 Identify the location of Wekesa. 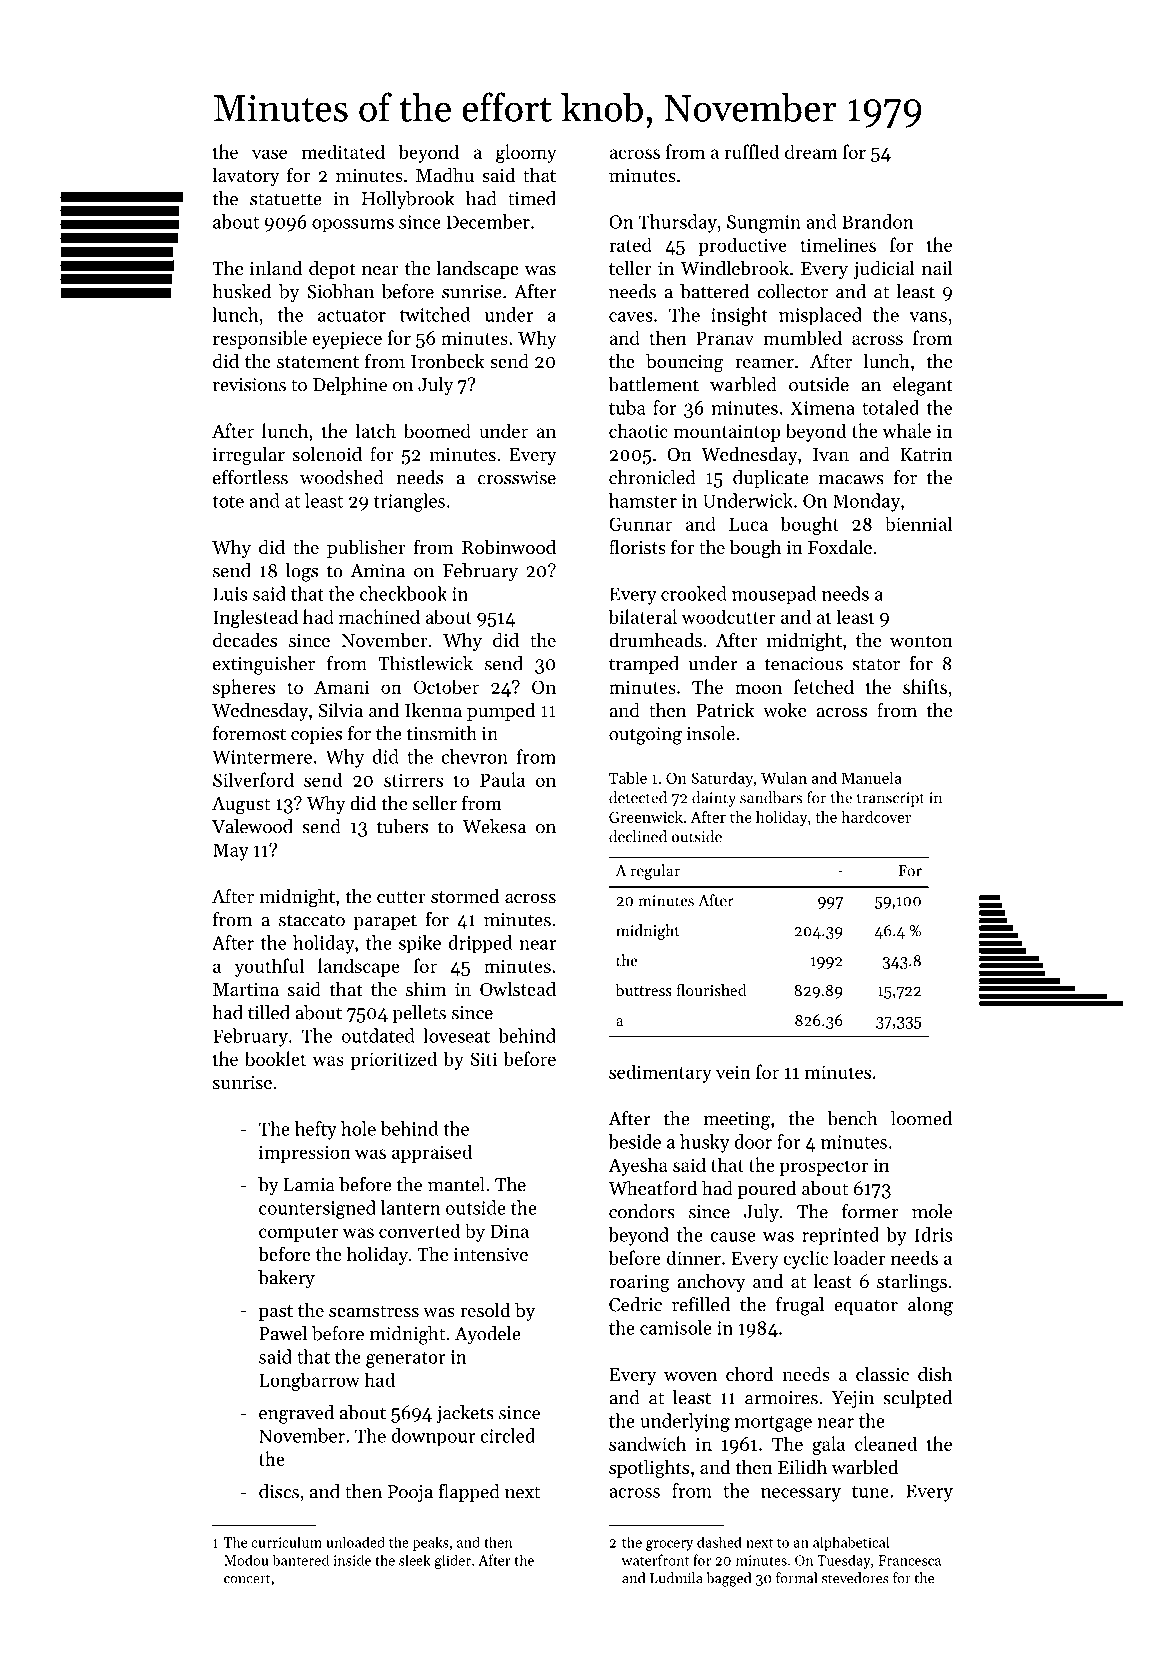
(494, 826).
